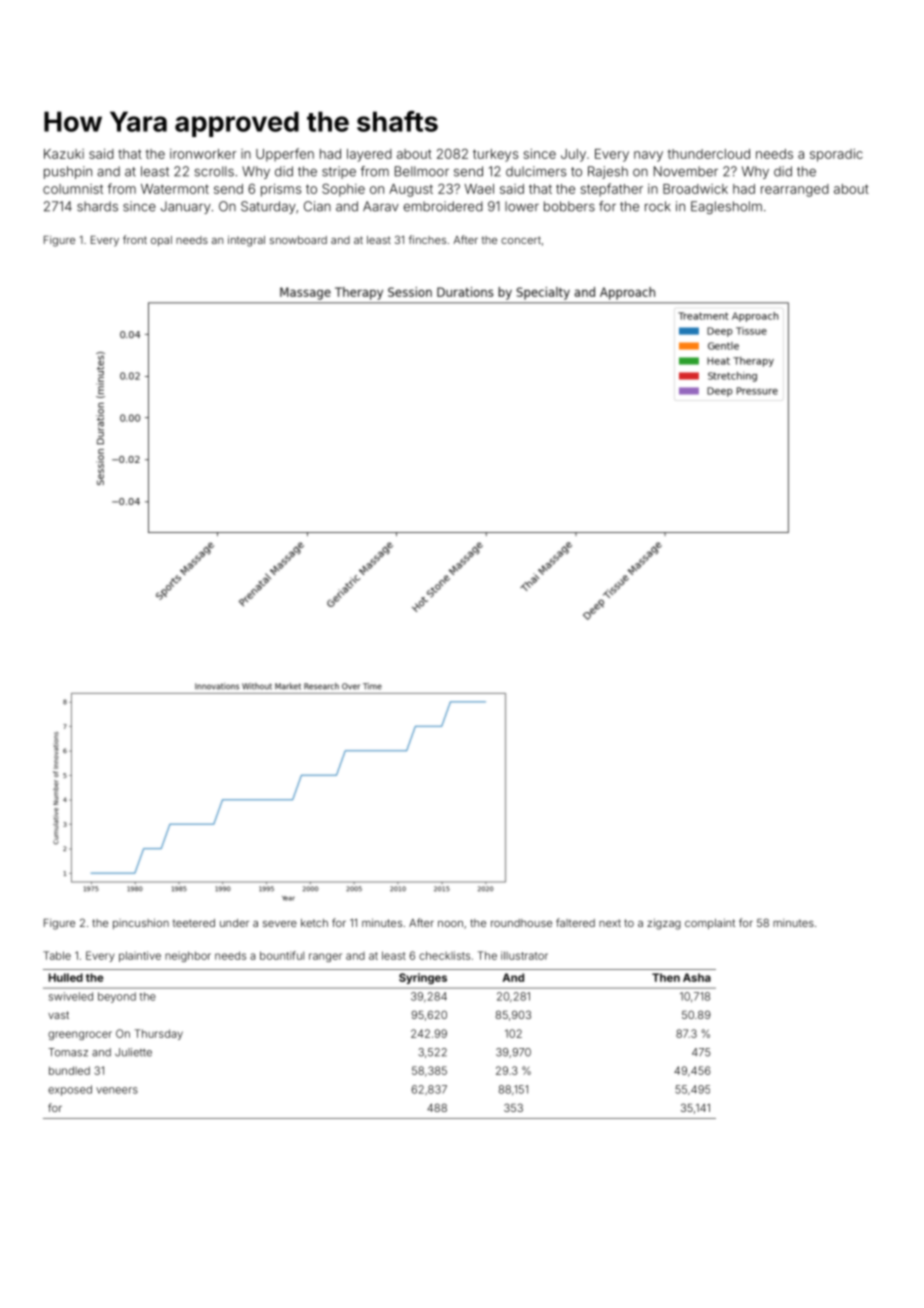 The image size is (924, 1308). What do you see at coordinates (495, 155) in the screenshot?
I see `turkeys` at bounding box center [495, 155].
